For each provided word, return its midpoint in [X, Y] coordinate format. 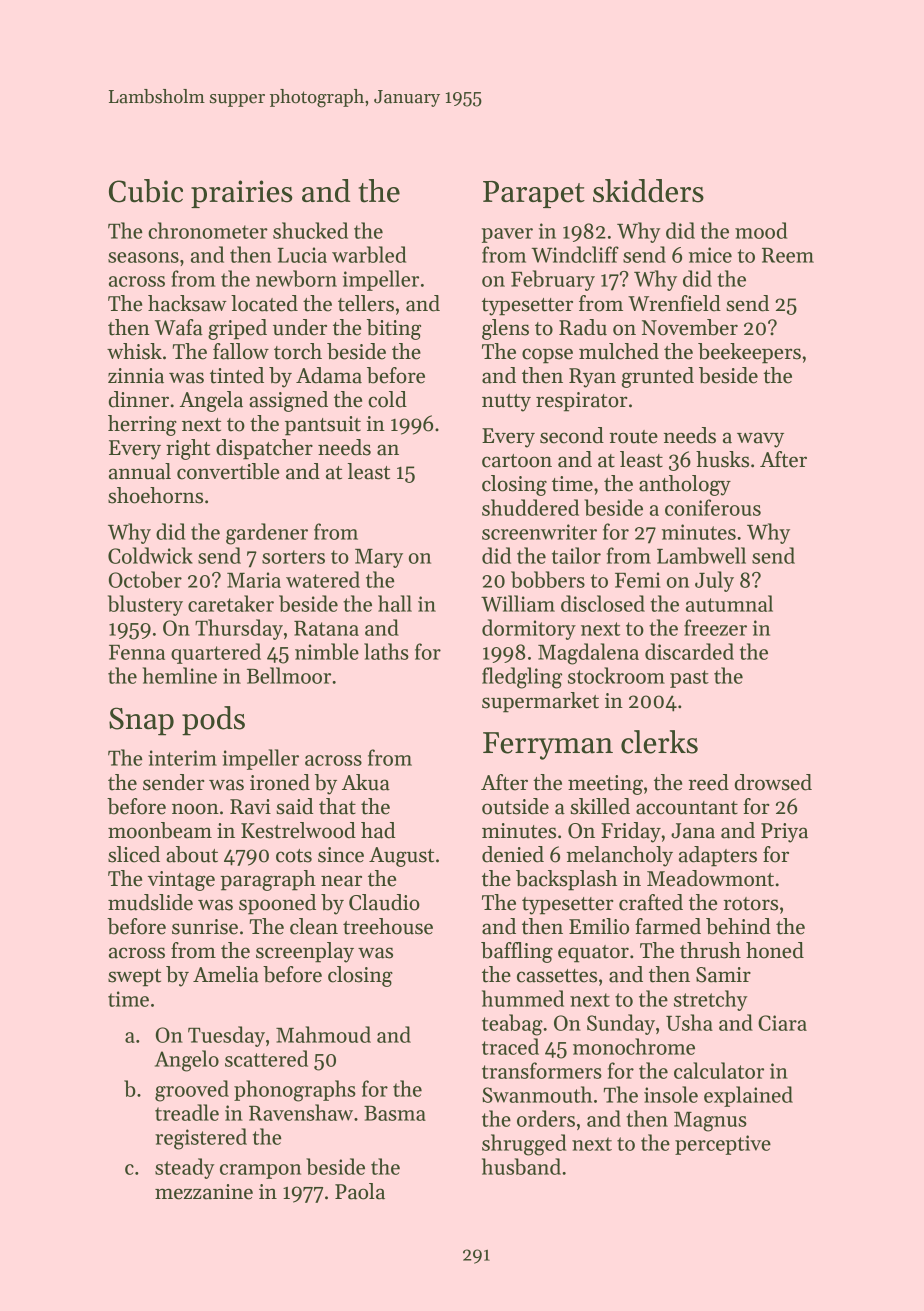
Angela [211, 401]
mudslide [150, 902]
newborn [296, 278]
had [378, 830]
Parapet [534, 194]
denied [513, 854]
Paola [360, 1191]
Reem [788, 255]
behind [738, 926]
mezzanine [204, 1192]
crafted [651, 902]
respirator [581, 402]
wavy [760, 440]
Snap [141, 721]
